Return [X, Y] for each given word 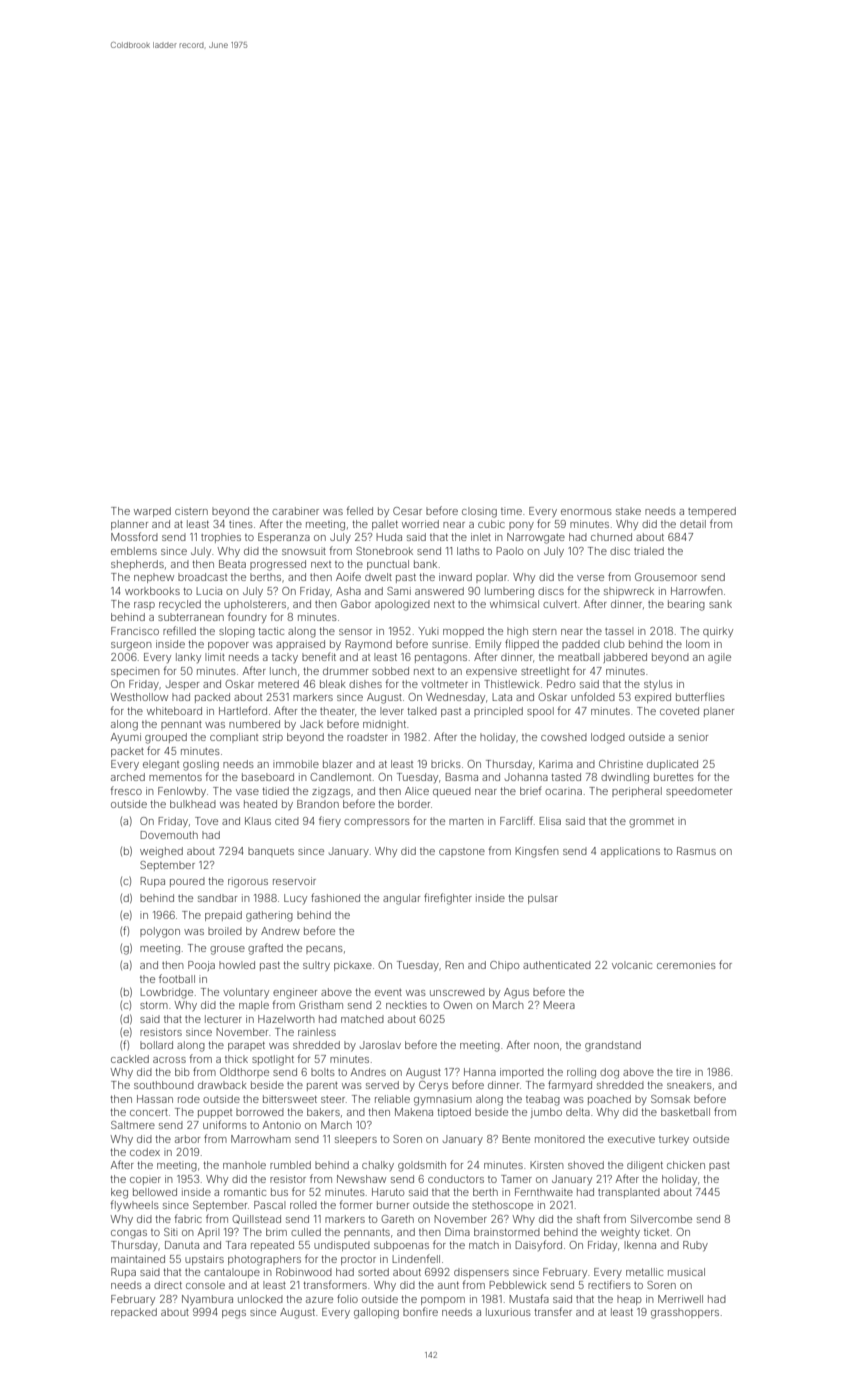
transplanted [629, 1193]
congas [129, 1234]
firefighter [448, 899]
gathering [269, 916]
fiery [330, 822]
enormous [586, 512]
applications [630, 852]
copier [145, 1180]
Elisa [550, 821]
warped [152, 512]
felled [359, 510]
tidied [275, 791]
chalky [378, 1166]
